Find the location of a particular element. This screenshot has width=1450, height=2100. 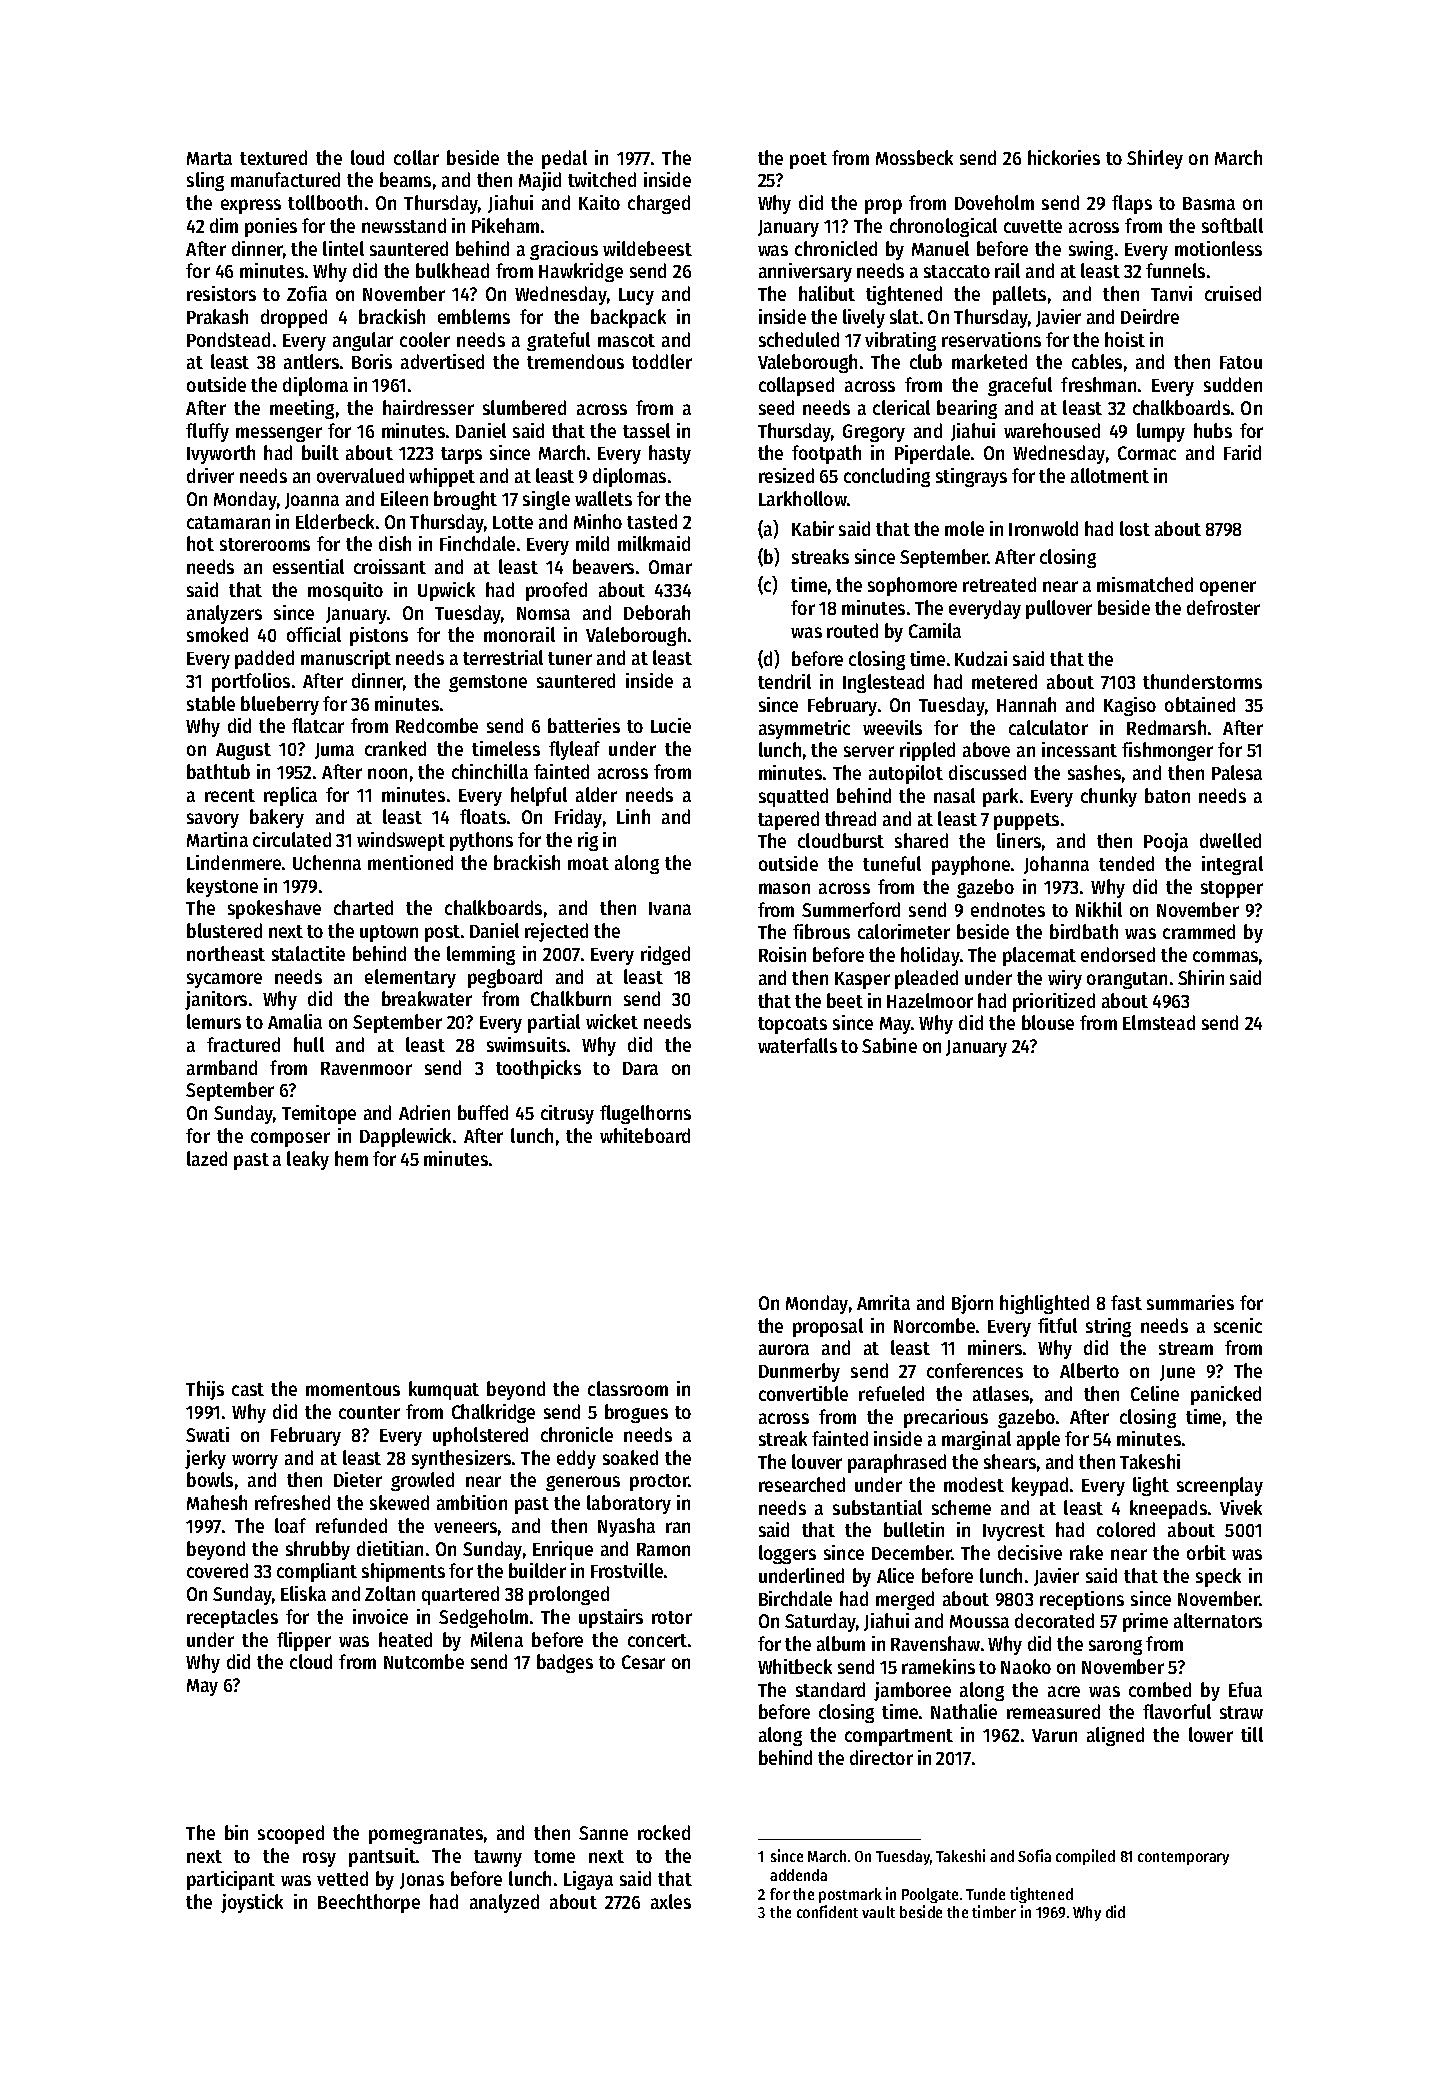

janitors is located at coordinates (216, 1000).
